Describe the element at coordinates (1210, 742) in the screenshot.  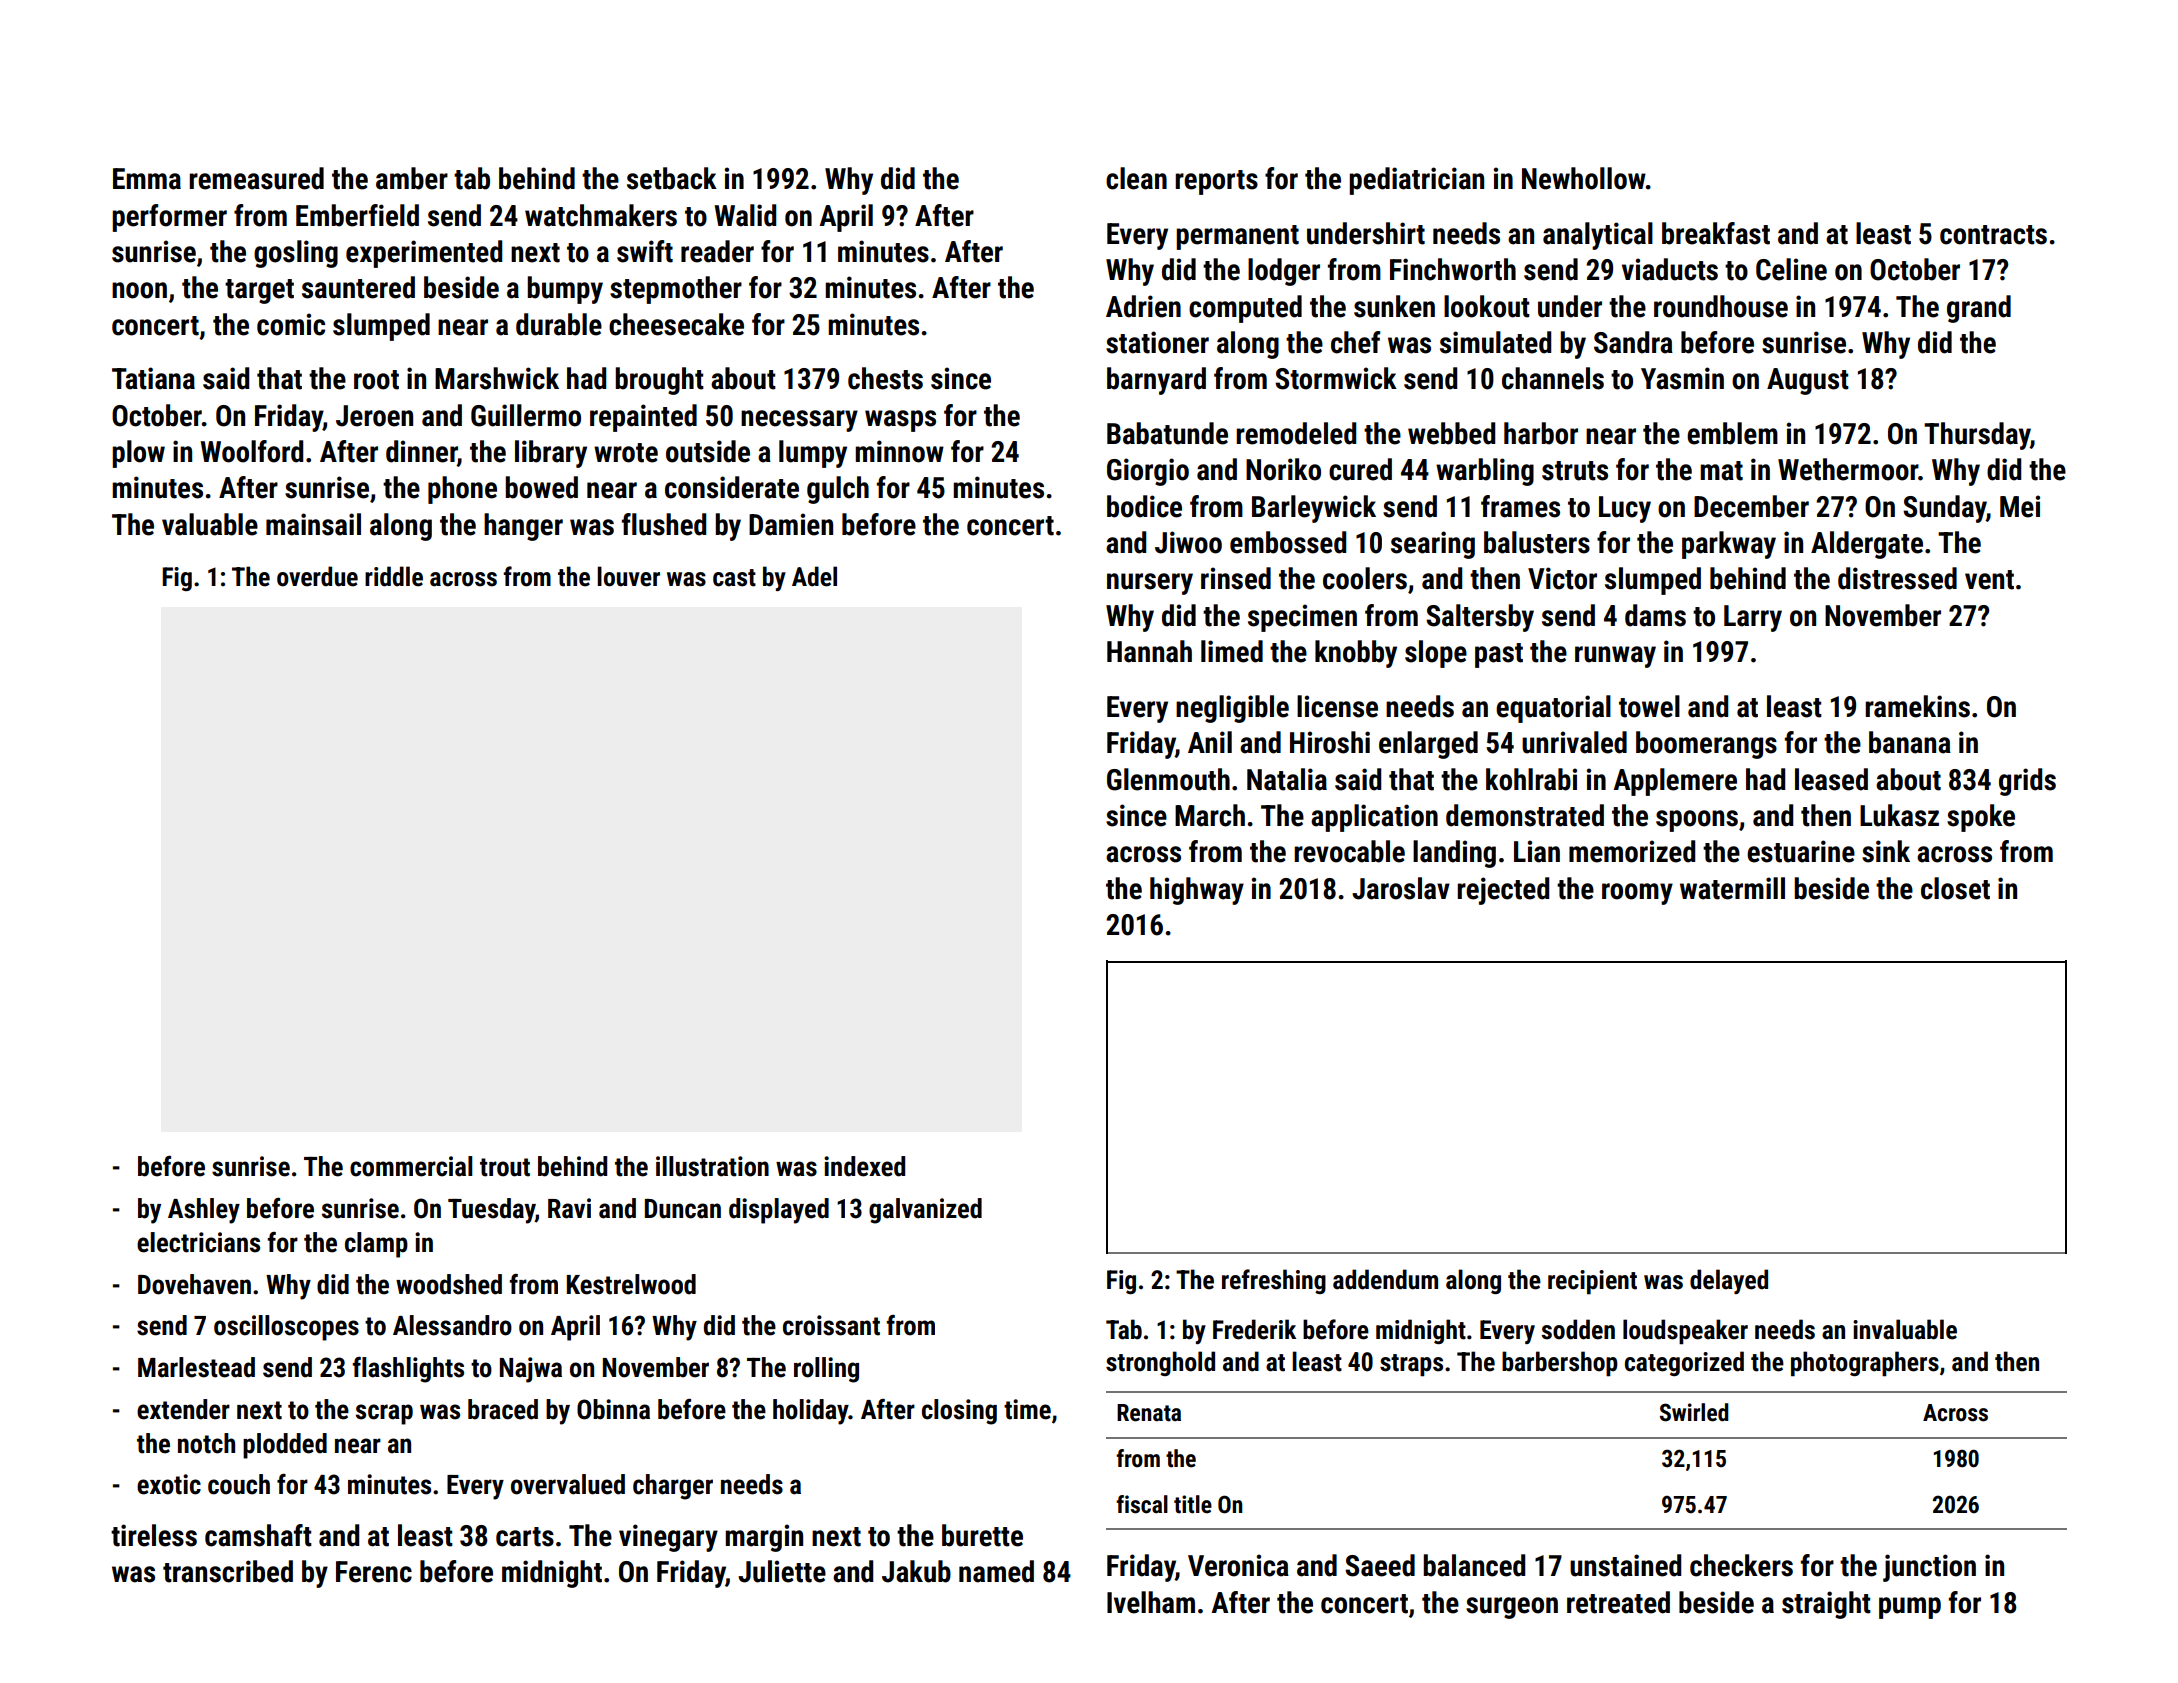
I see `Anil` at that location.
